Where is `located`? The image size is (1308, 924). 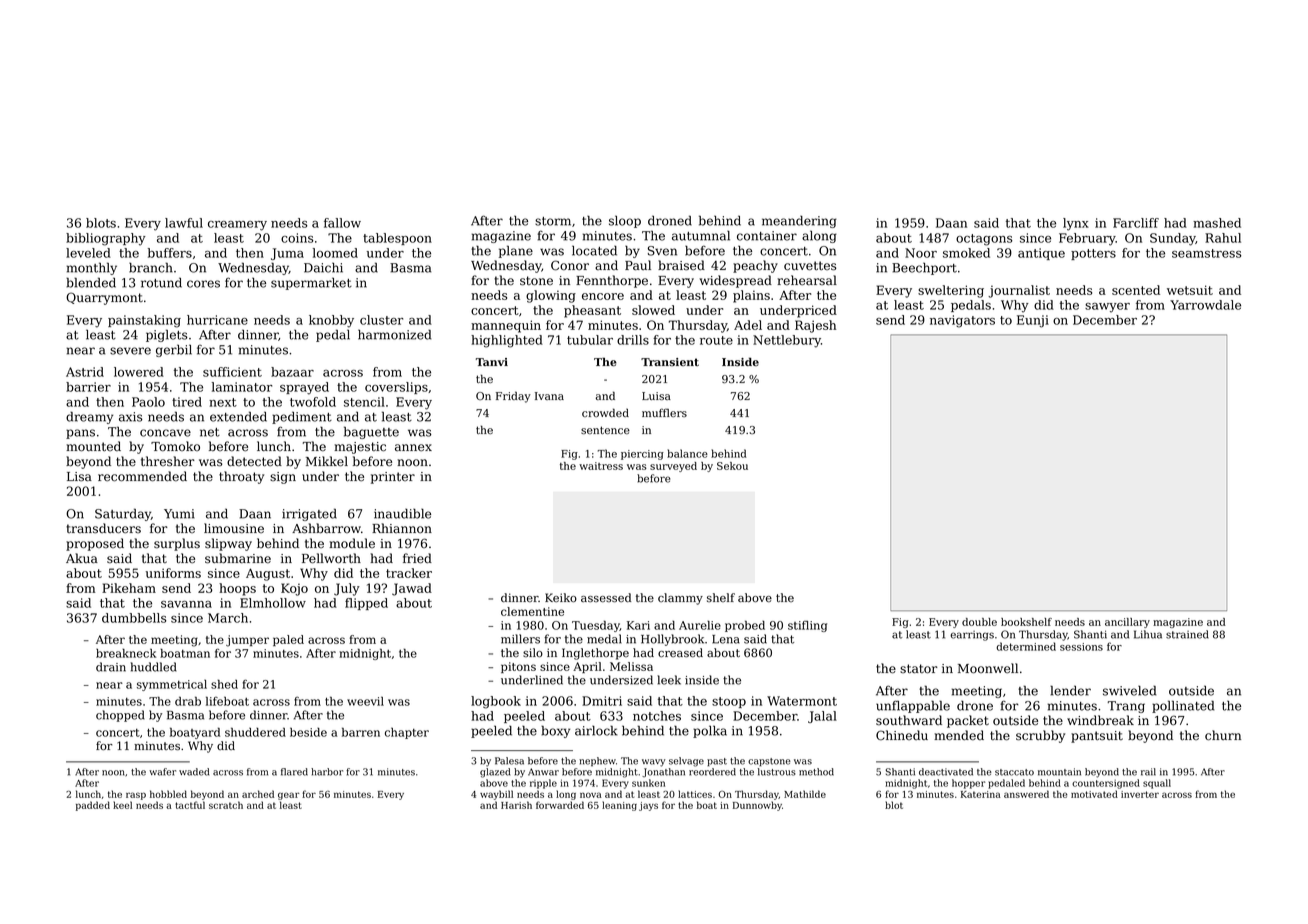
located is located at coordinates (594, 250).
